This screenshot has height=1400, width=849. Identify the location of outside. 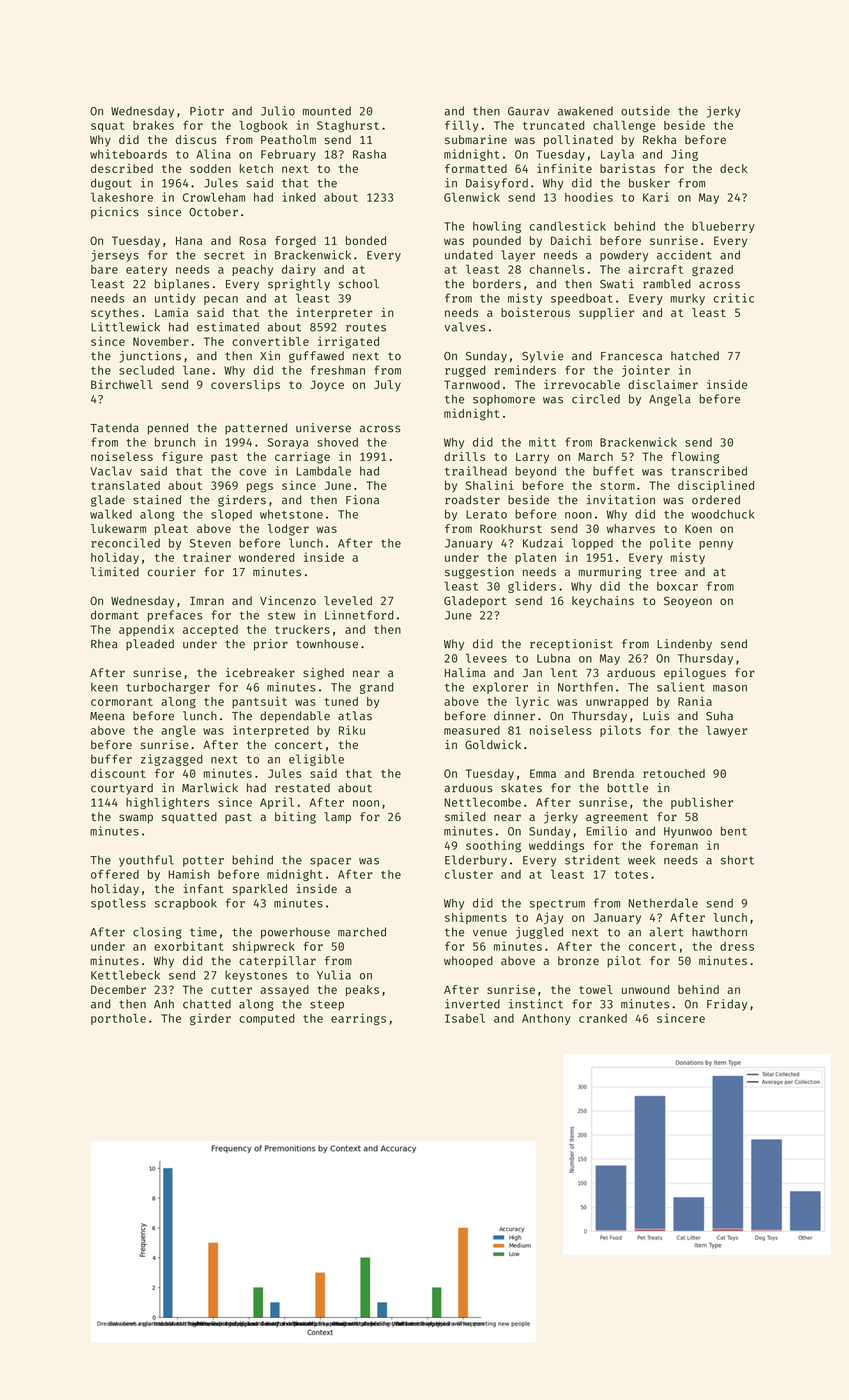
(645, 111).
